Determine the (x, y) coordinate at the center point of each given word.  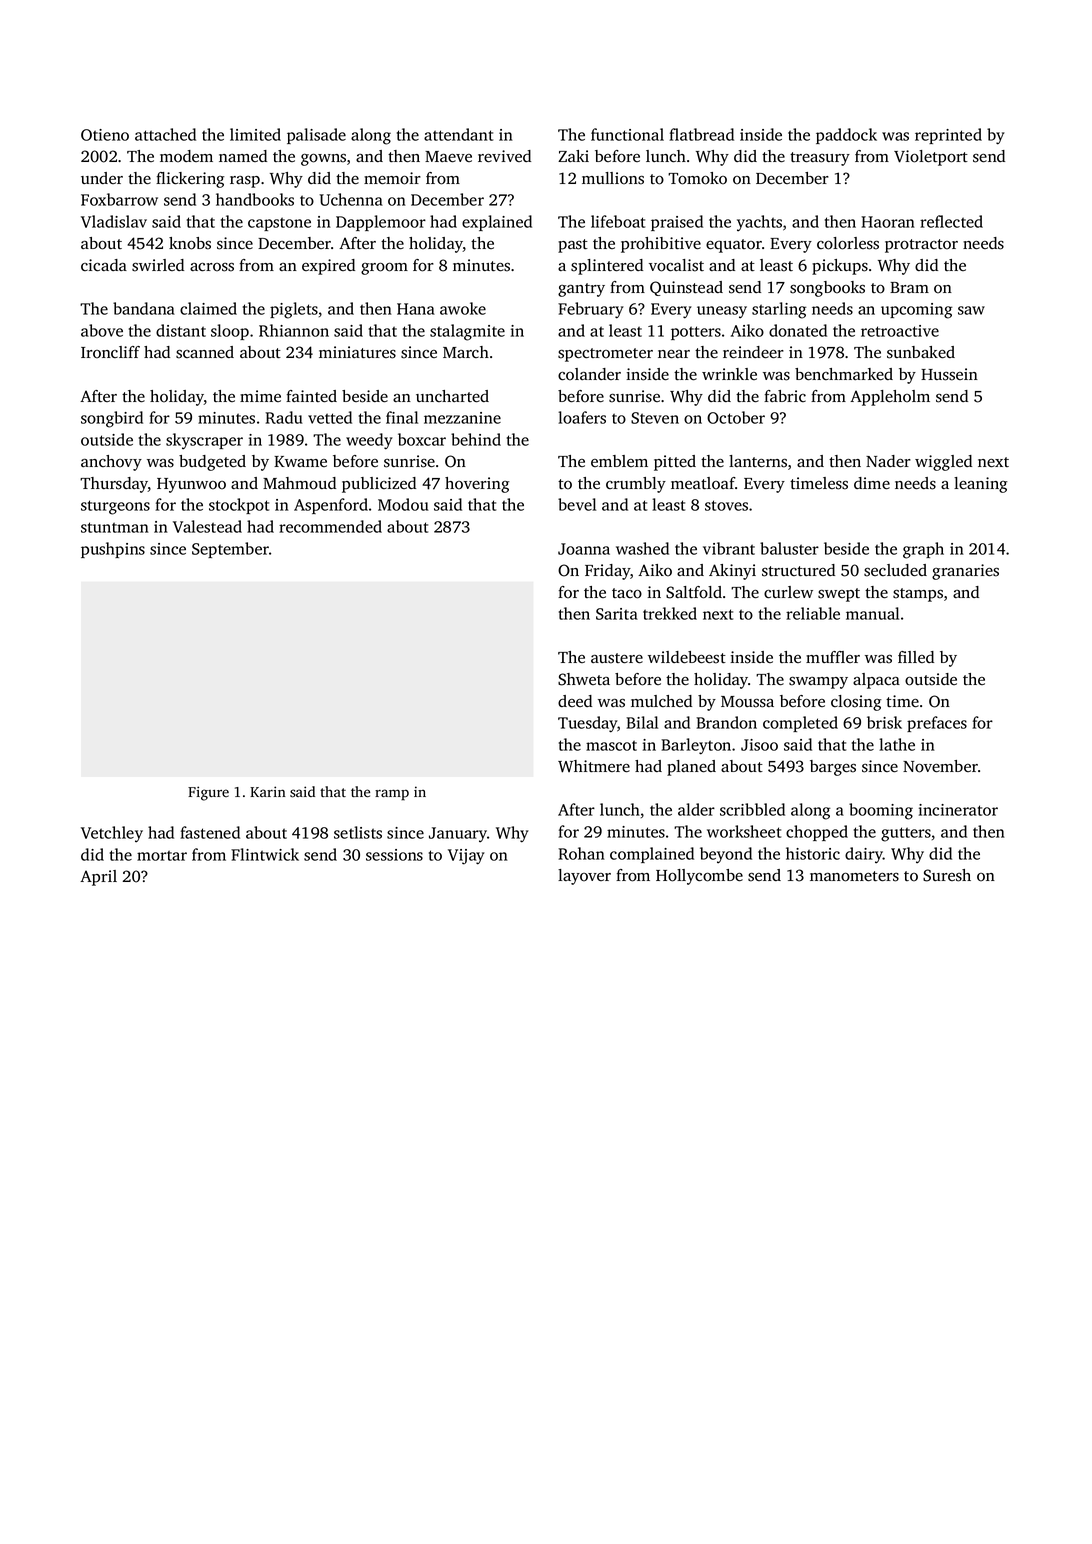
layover (584, 877)
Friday (607, 572)
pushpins (113, 550)
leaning (981, 485)
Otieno (105, 135)
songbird (112, 419)
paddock (846, 136)
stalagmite (467, 332)
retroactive (900, 331)
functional (627, 134)
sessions (394, 855)
